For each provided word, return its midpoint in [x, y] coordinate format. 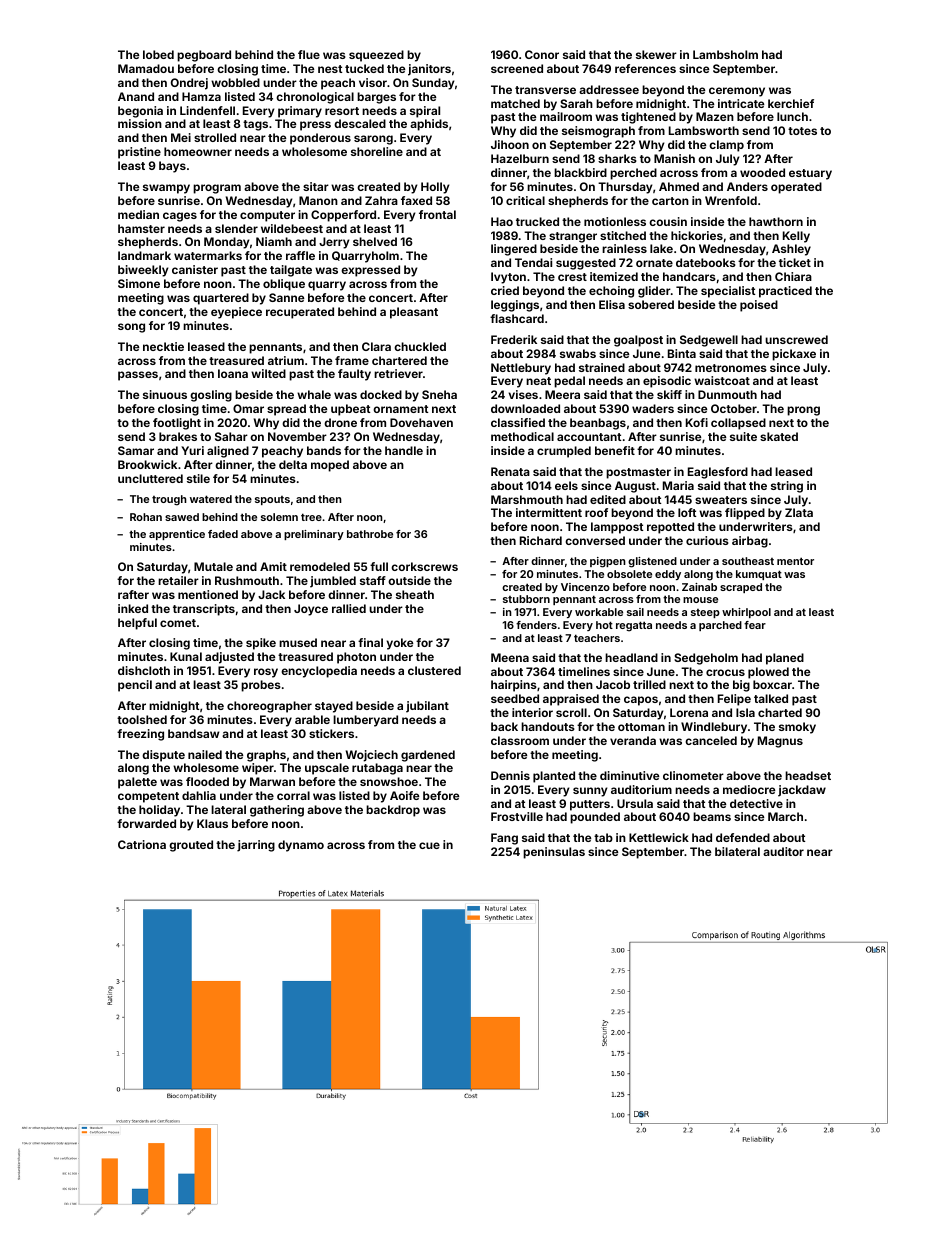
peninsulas [554, 853]
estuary [810, 174]
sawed [182, 517]
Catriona [142, 844]
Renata [510, 471]
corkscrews [424, 566]
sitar [316, 186]
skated [779, 436]
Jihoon [510, 144]
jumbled [333, 582]
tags [255, 125]
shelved [375, 241]
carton [670, 201]
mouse [700, 600]
